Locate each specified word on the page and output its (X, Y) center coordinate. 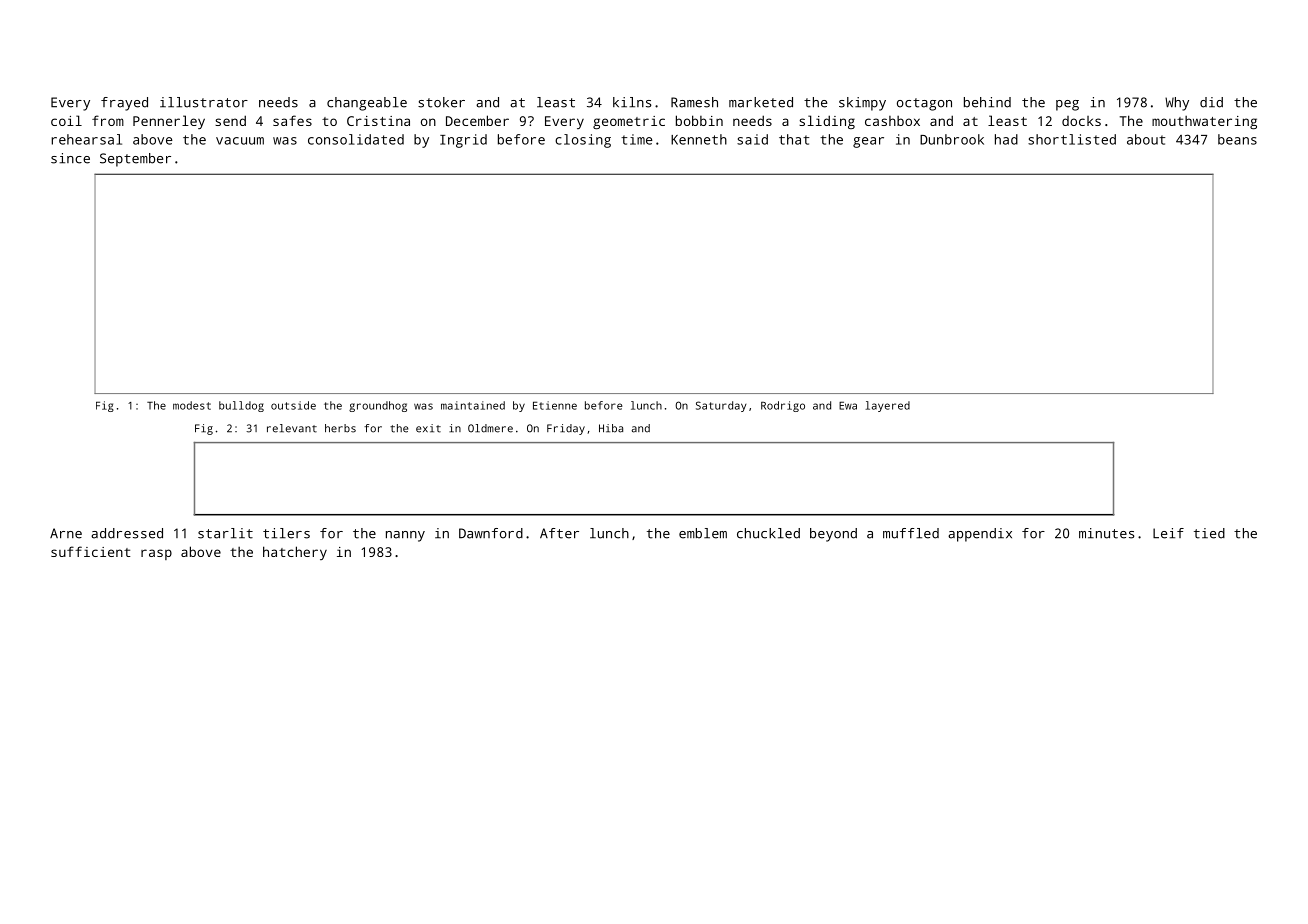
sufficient (90, 551)
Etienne (555, 405)
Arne (66, 533)
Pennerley (169, 122)
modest (192, 405)
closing (583, 141)
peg (1067, 105)
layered (887, 406)
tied (1209, 533)
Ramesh (694, 102)
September (135, 160)
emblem (703, 533)
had (1006, 139)
